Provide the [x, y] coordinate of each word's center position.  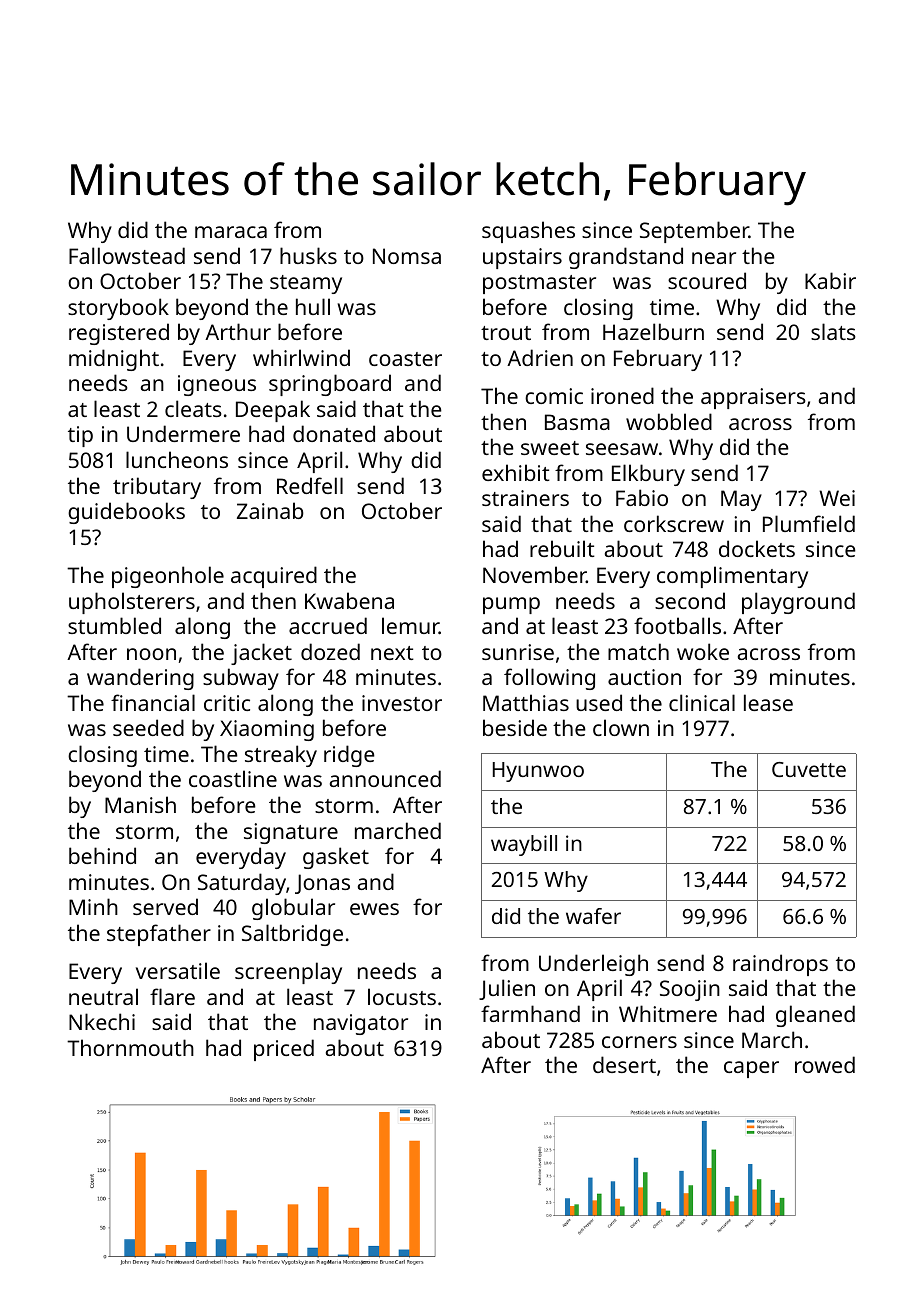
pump [511, 605]
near [714, 258]
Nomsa [407, 256]
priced [284, 1050]
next [392, 653]
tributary [157, 488]
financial [153, 702]
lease [768, 702]
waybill [524, 845]
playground [798, 603]
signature [291, 833]
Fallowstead [127, 255]
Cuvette [809, 769]
